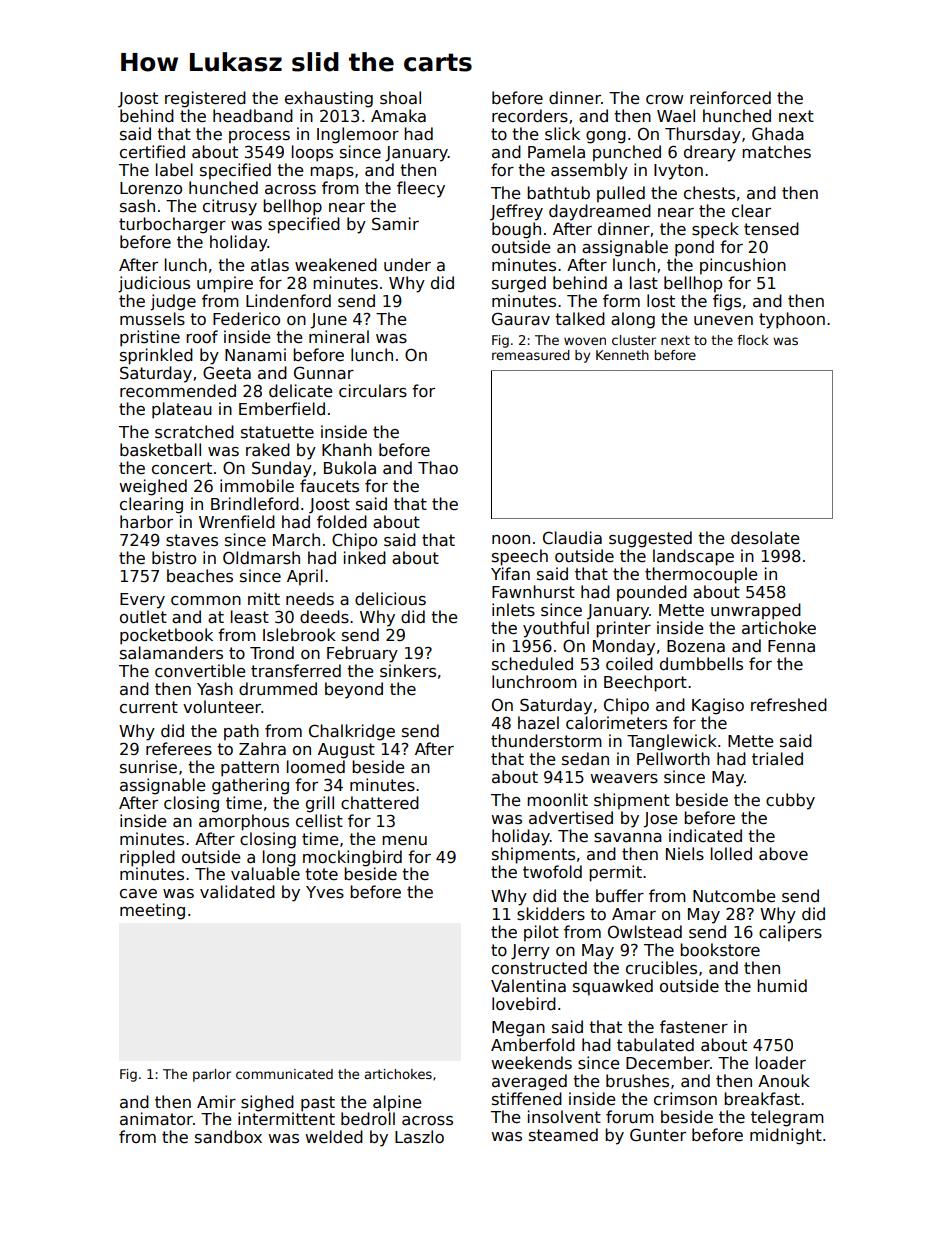 The height and width of the image is (1233, 952). Describe the element at coordinates (660, 820) in the image. I see `Jose` at that location.
